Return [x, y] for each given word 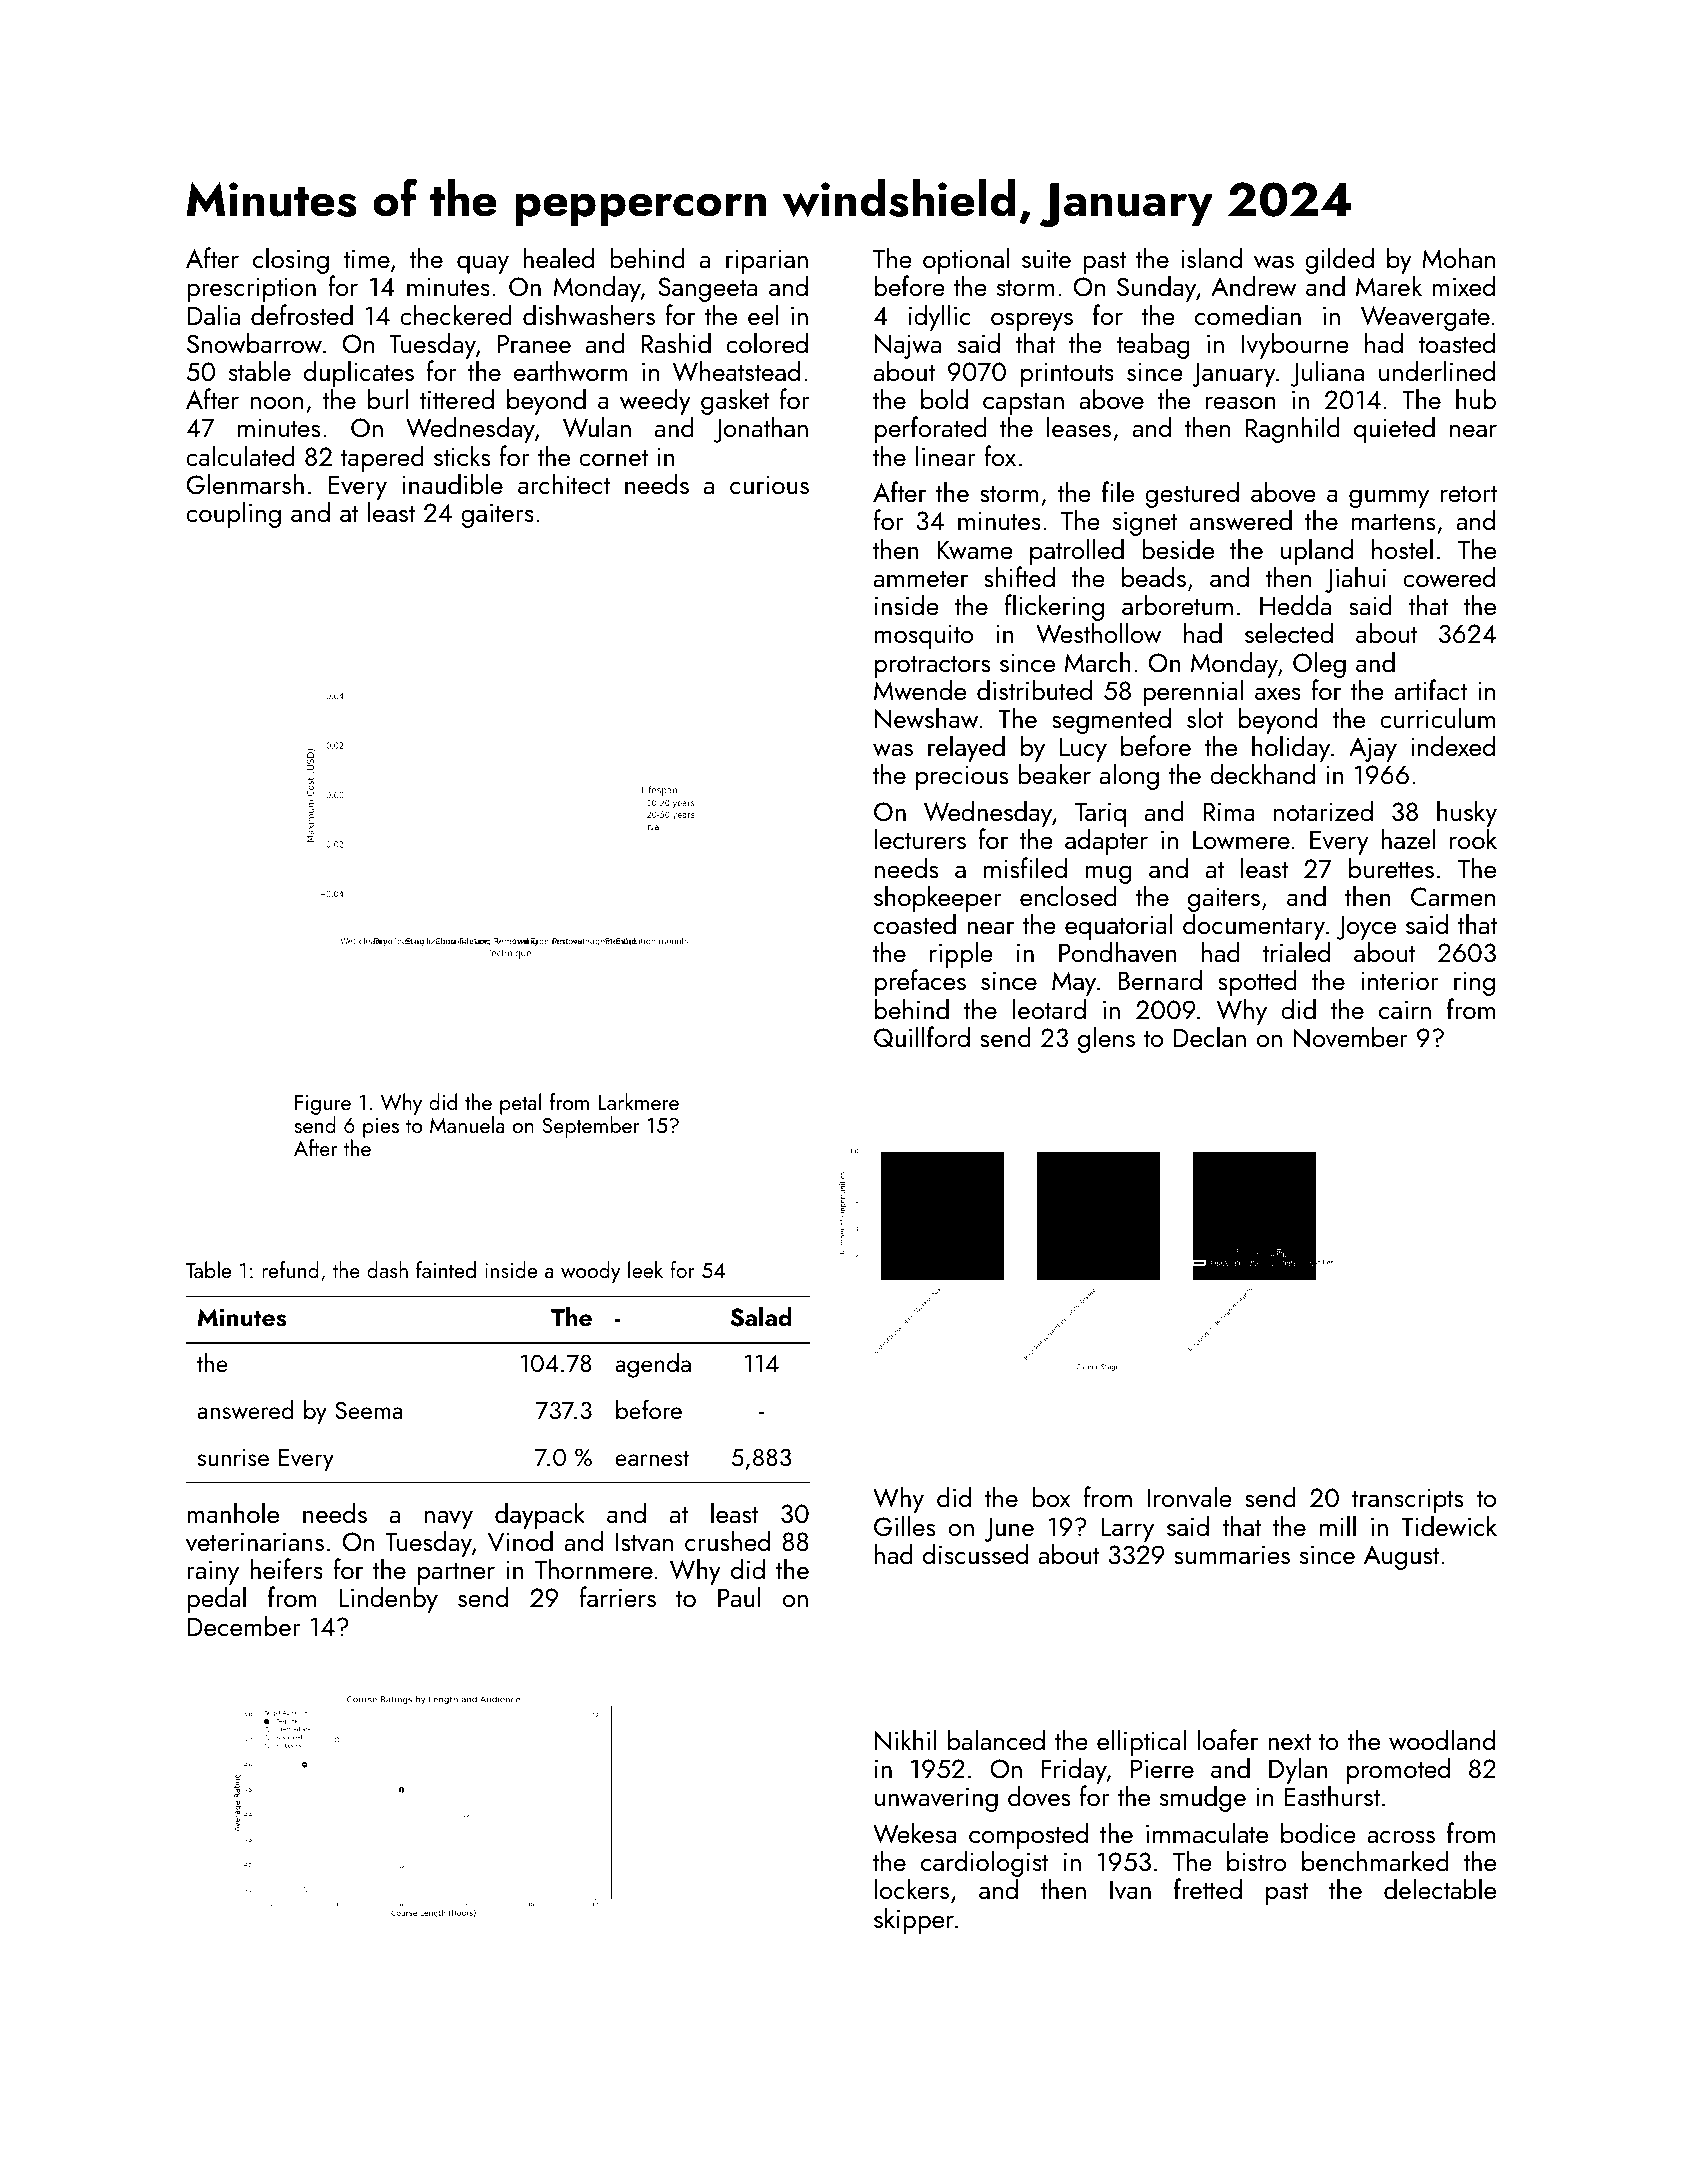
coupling [233, 514]
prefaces [920, 982]
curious [769, 484]
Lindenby [388, 1599]
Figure [323, 1105]
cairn [1405, 1009]
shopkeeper [938, 898]
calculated [240, 455]
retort [1469, 494]
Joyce [1366, 927]
